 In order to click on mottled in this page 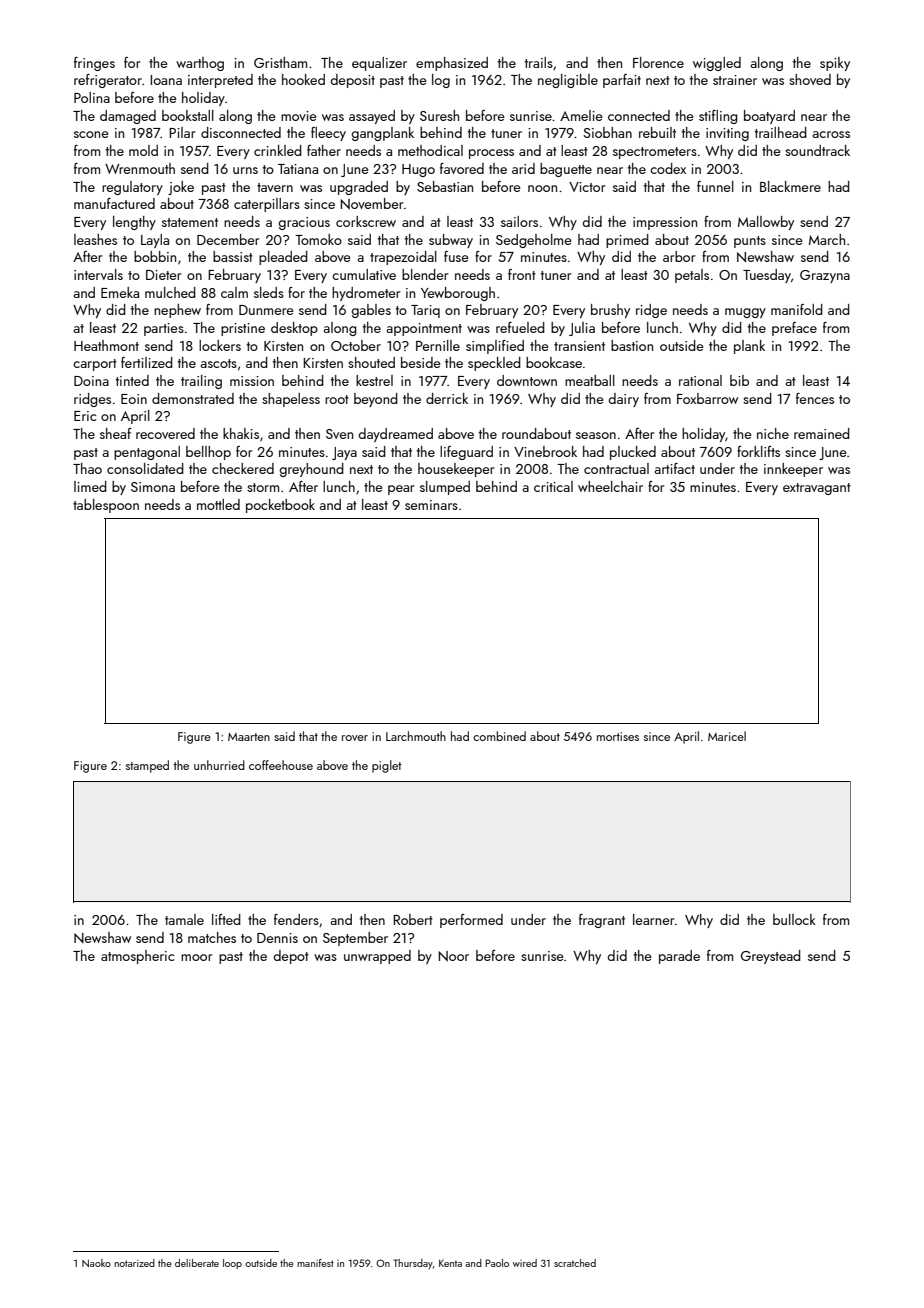, I will do `click(218, 504)`.
